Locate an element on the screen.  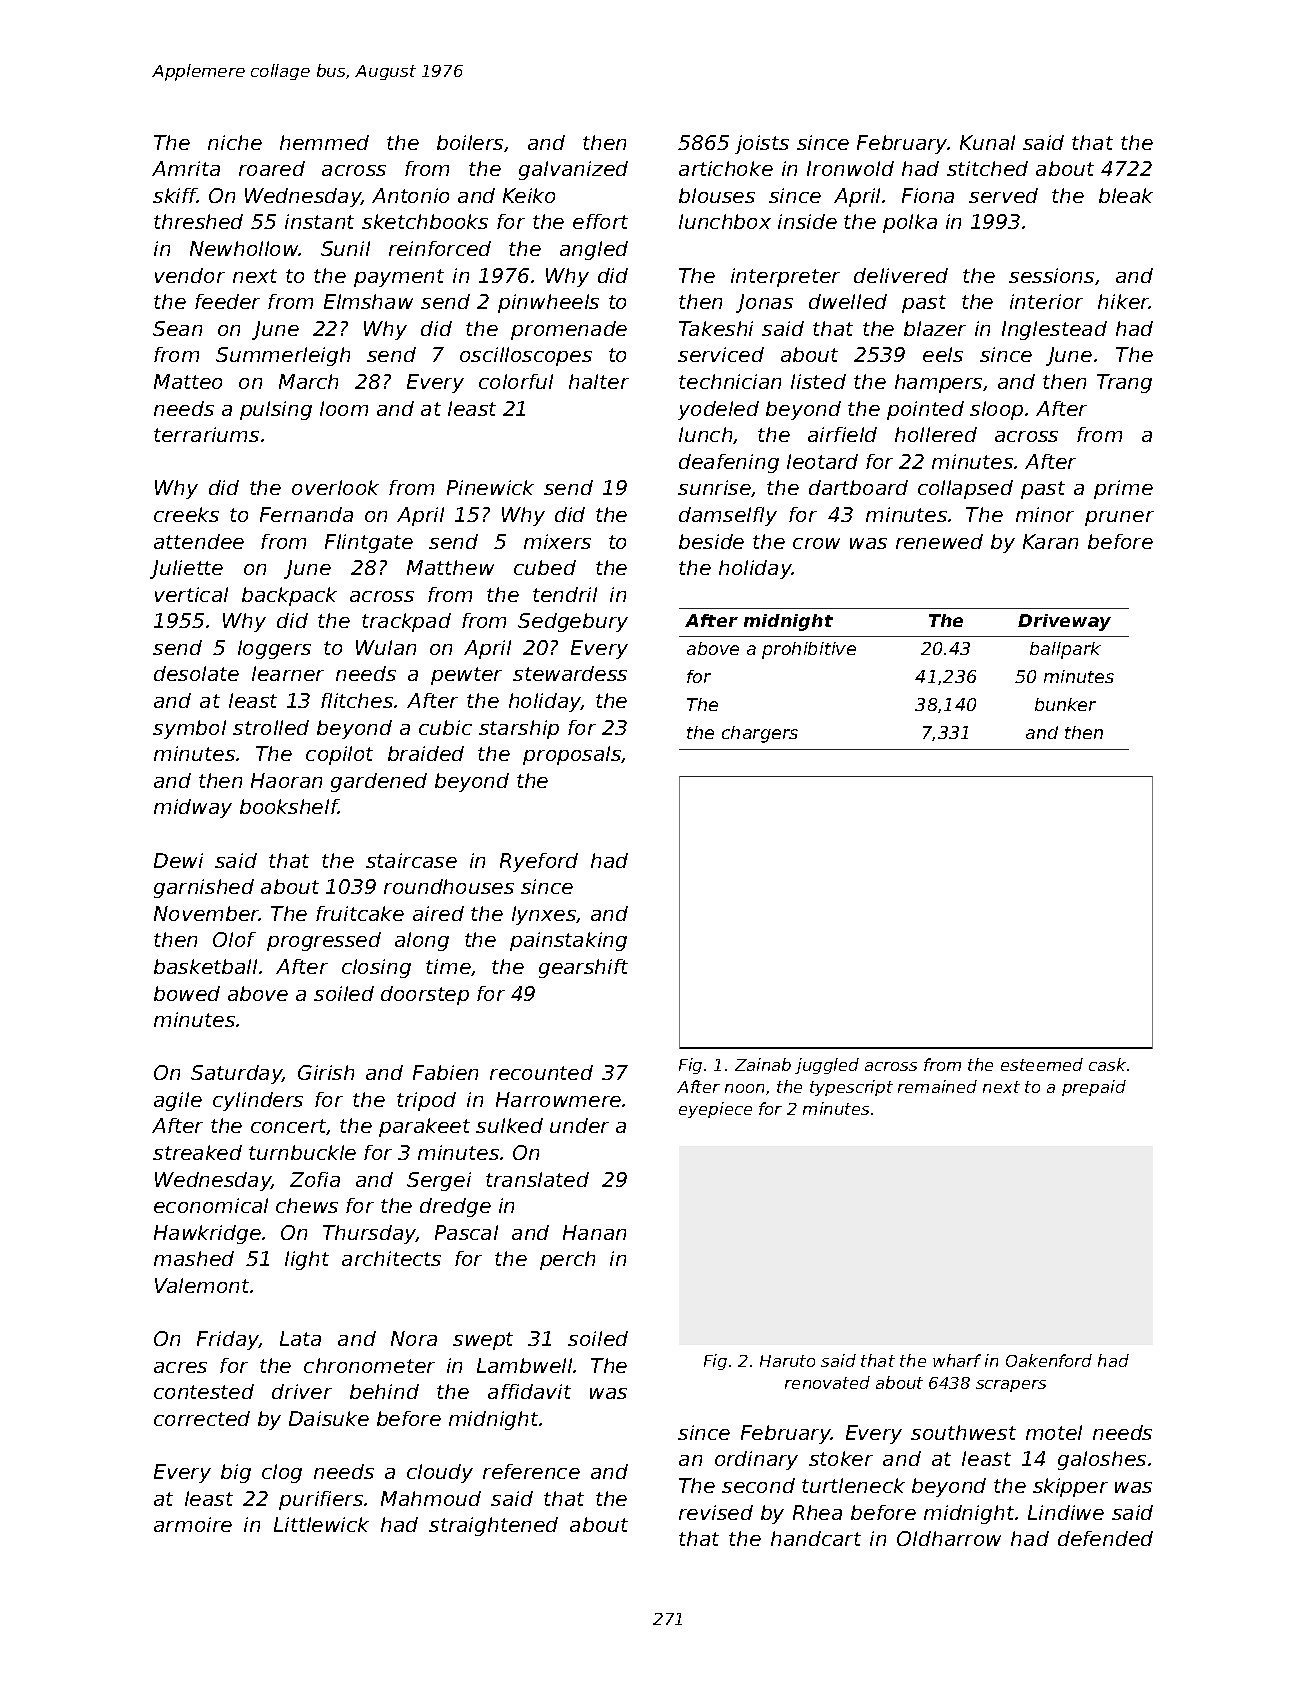
Hanan is located at coordinates (594, 1232).
